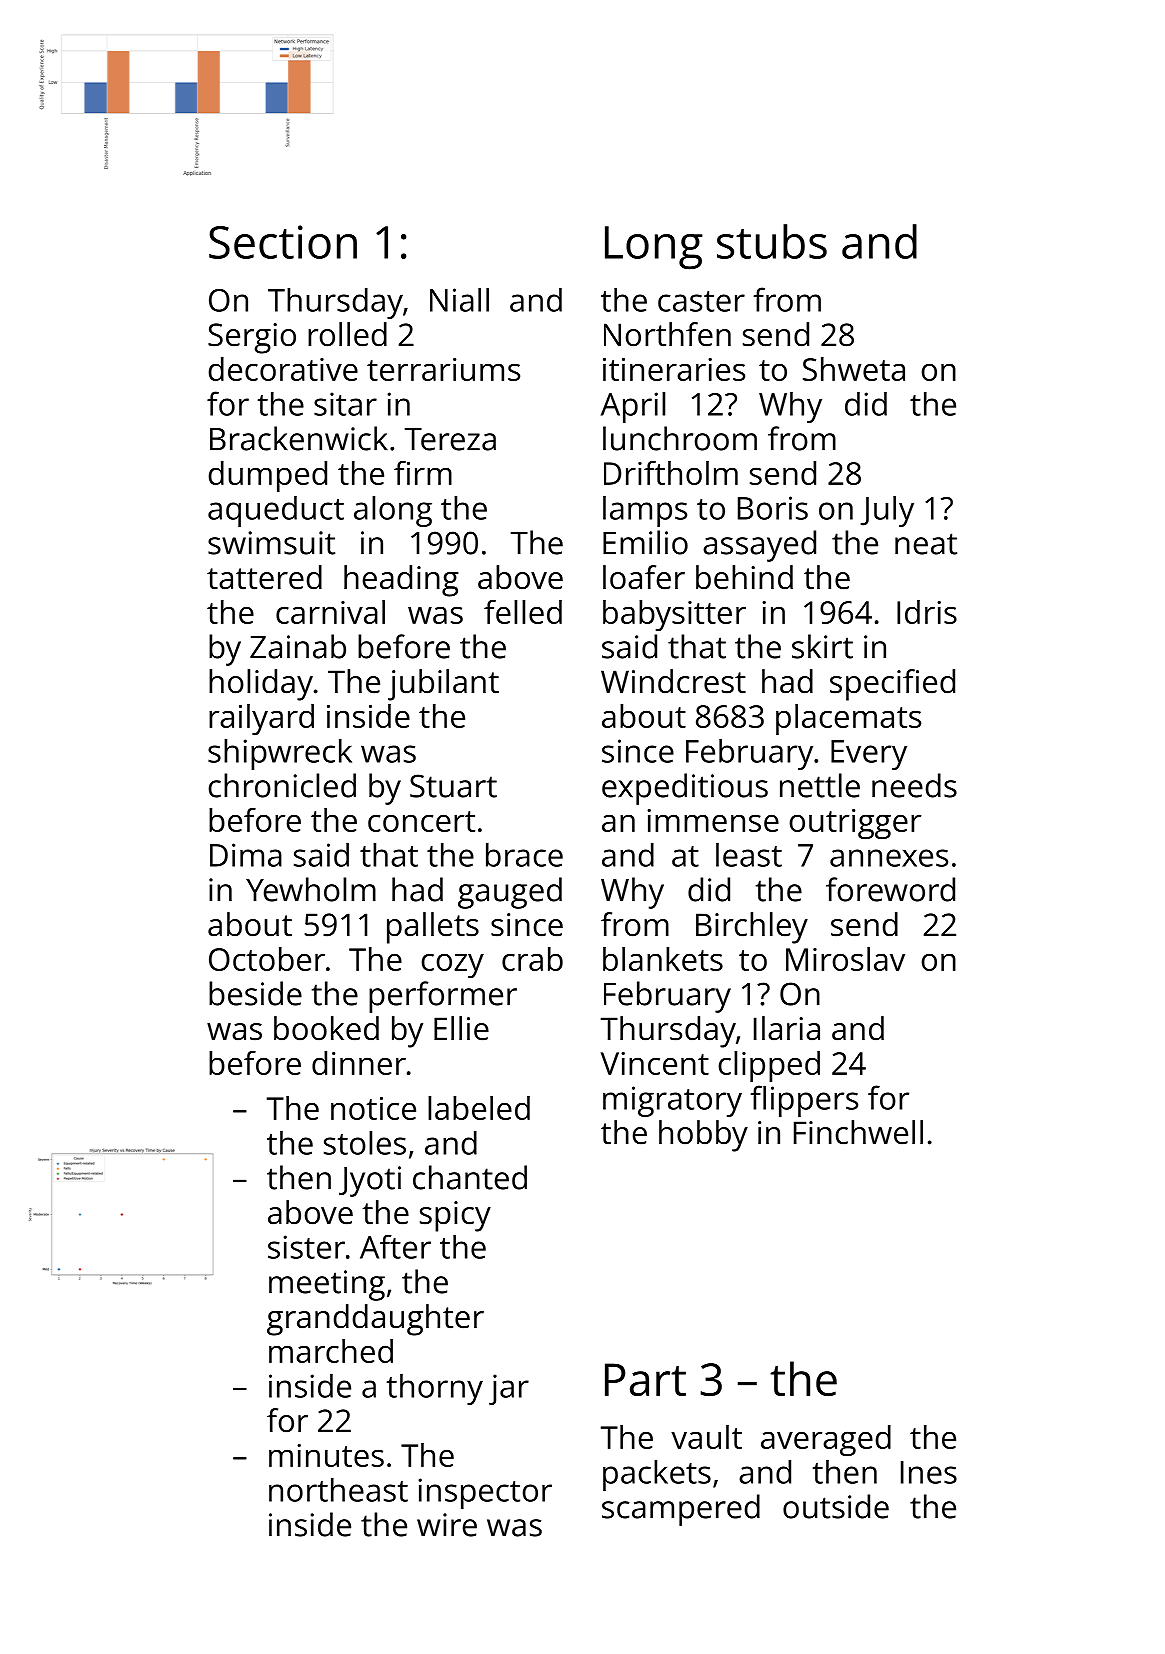 This screenshot has width=1165, height=1654. What do you see at coordinates (532, 959) in the screenshot?
I see `crab` at bounding box center [532, 959].
